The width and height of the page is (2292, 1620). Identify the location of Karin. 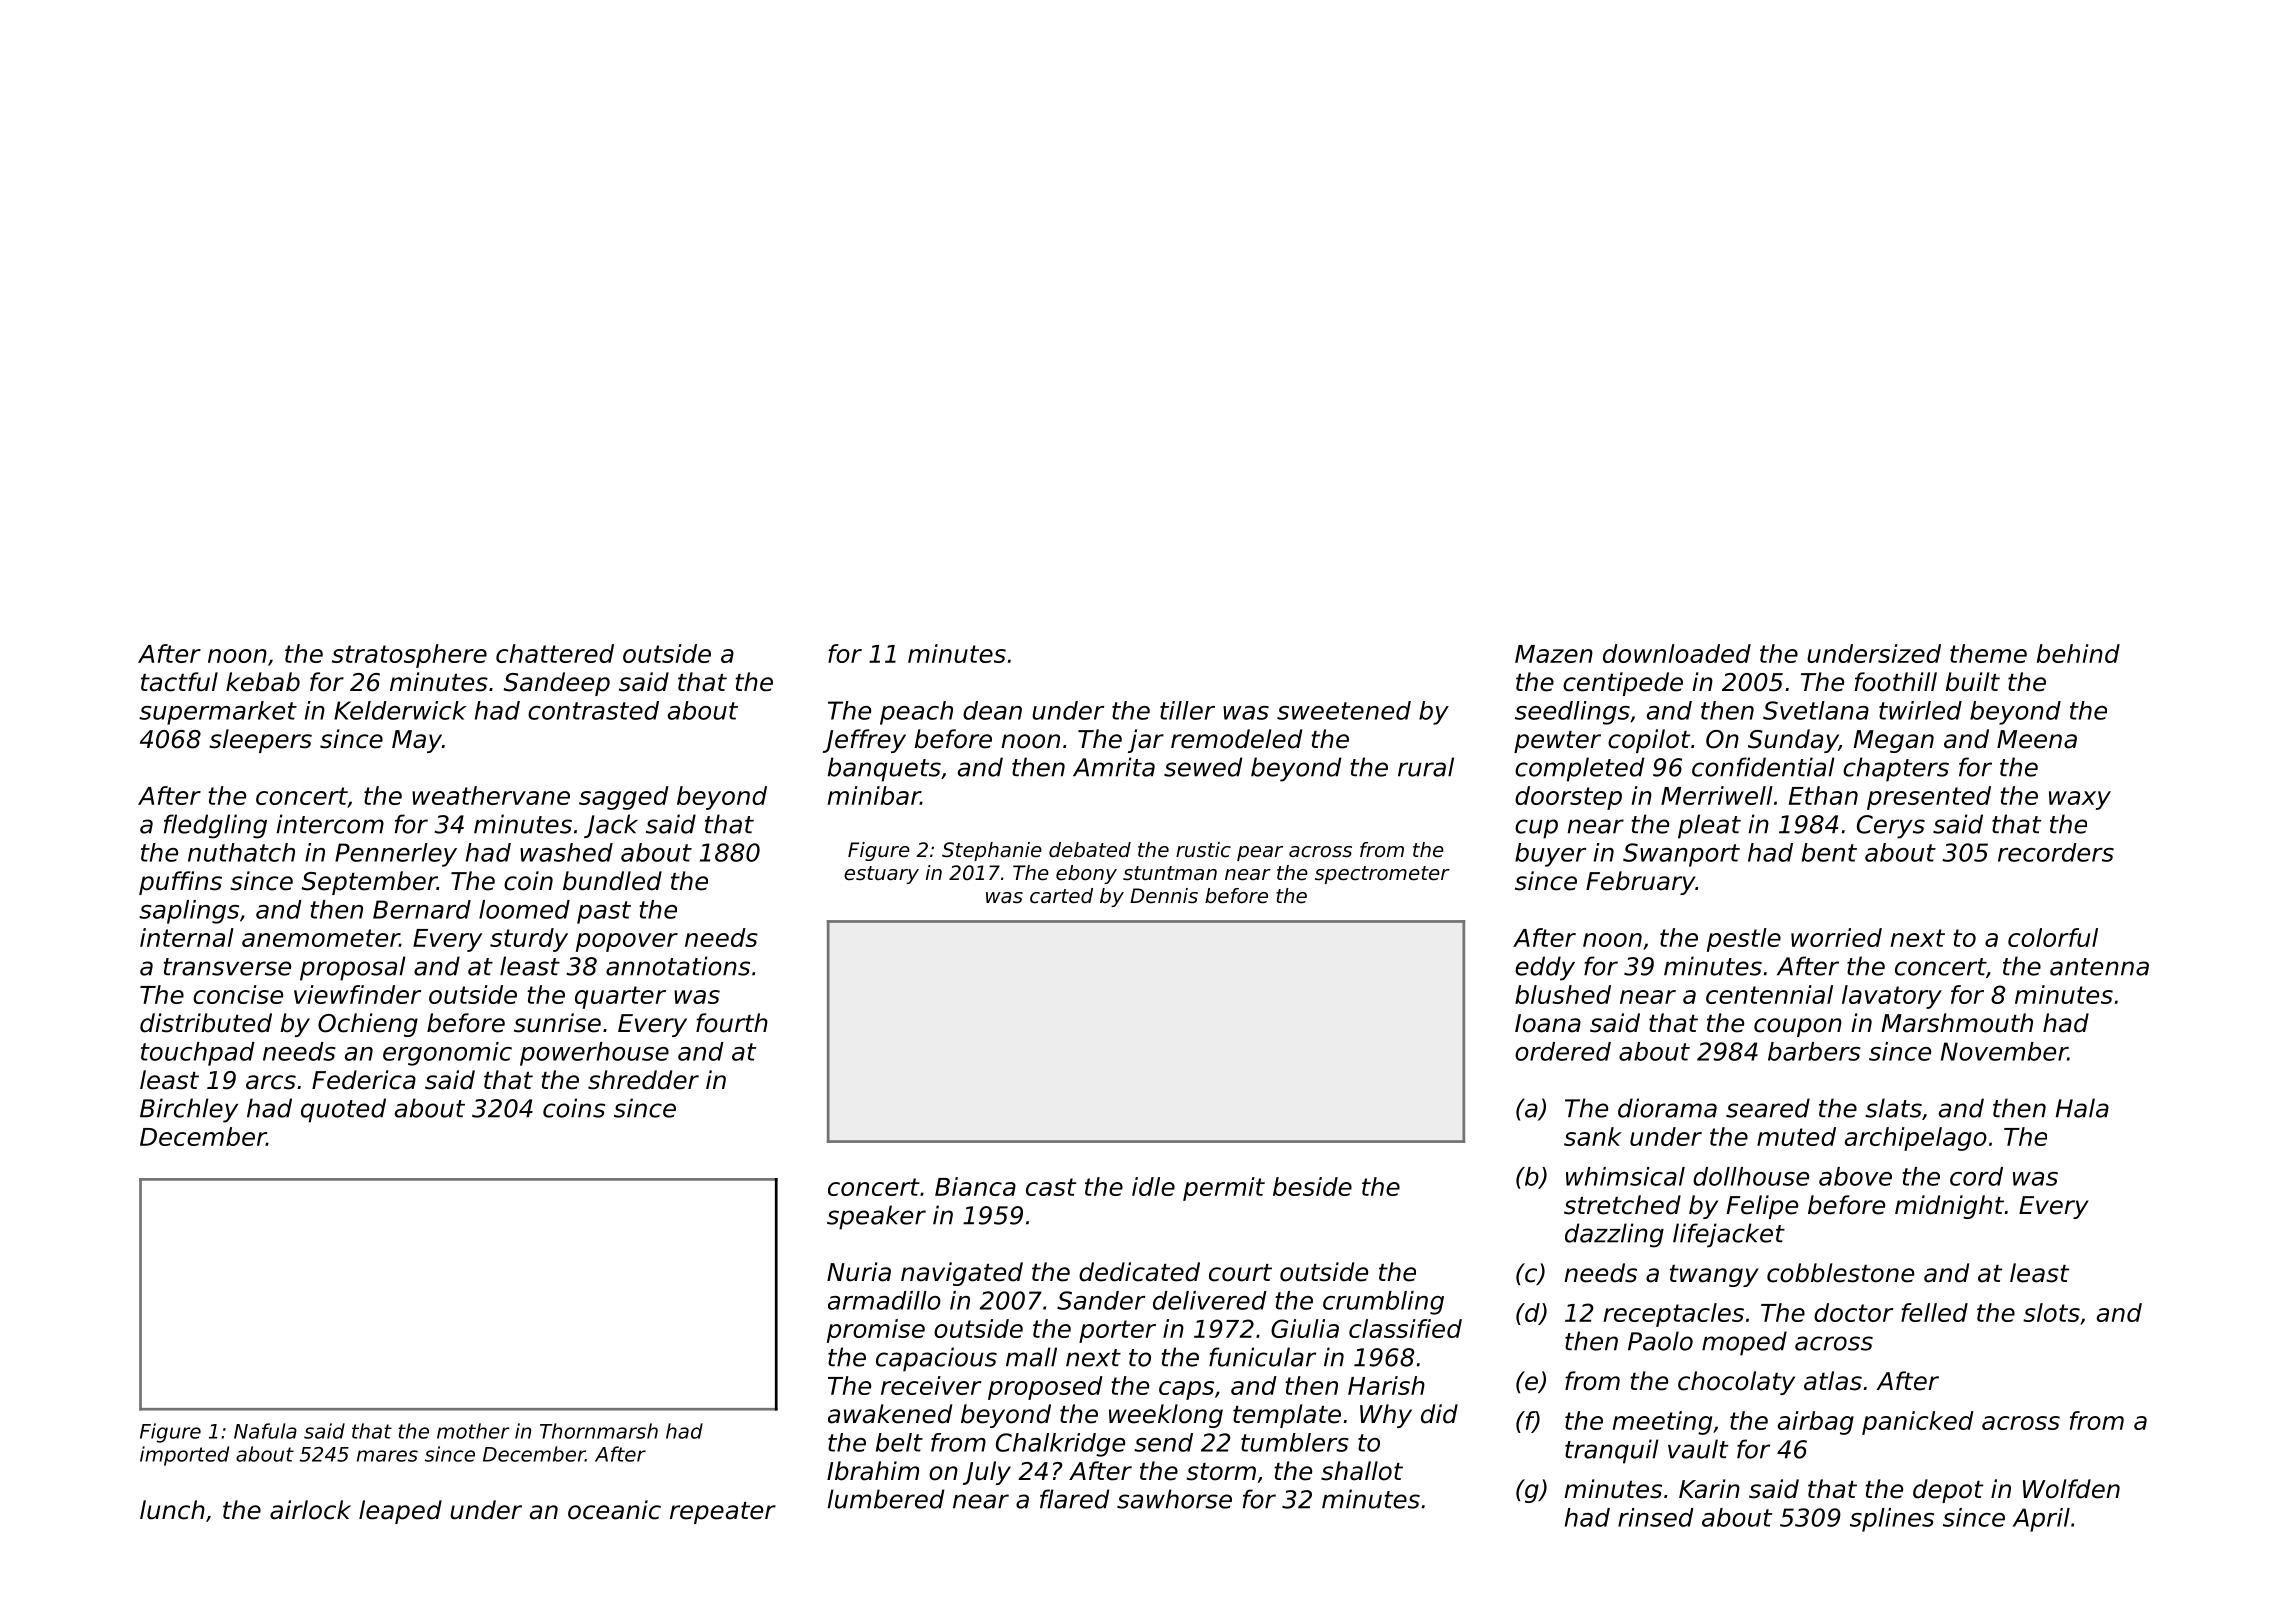
(1709, 1489).
